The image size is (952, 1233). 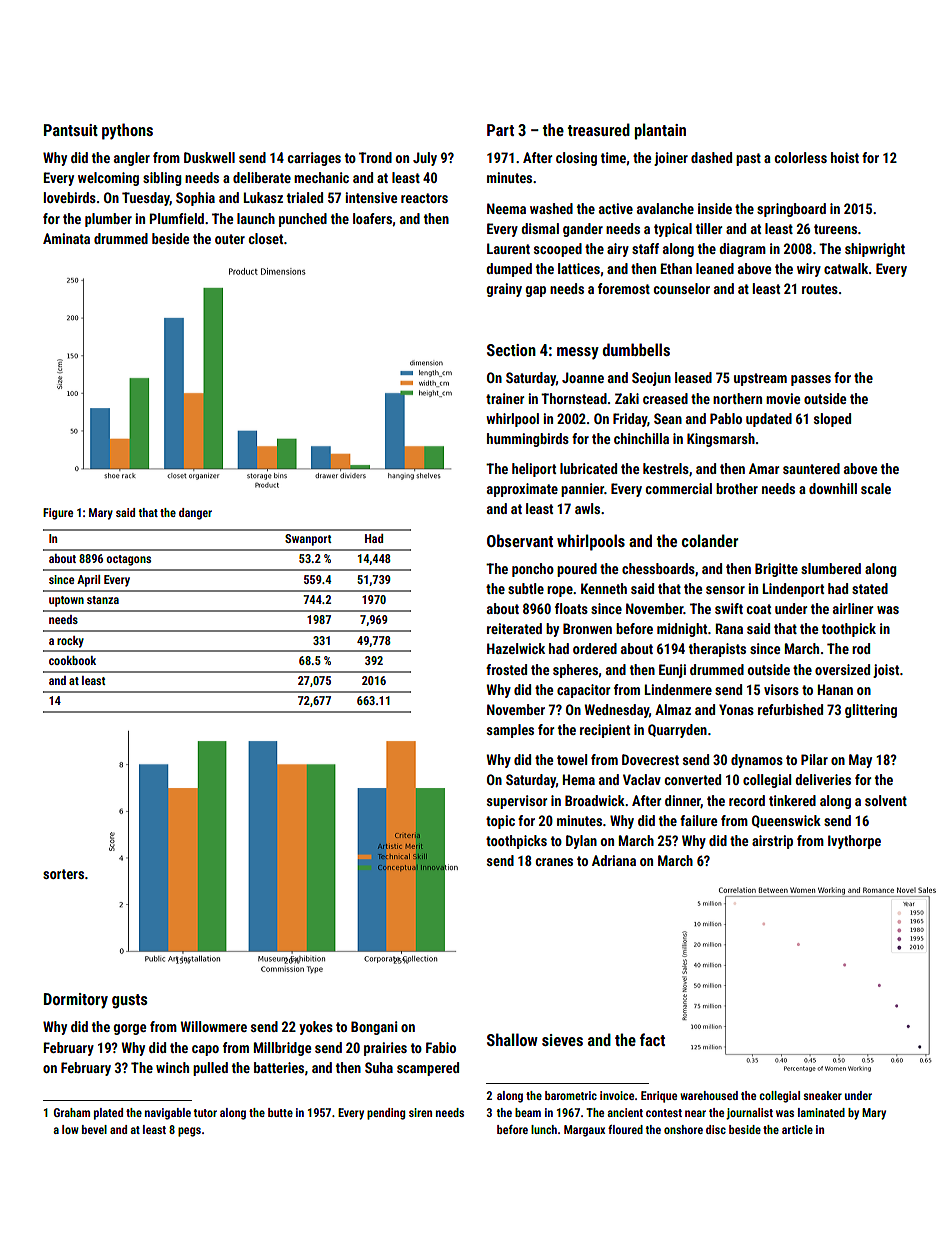 I want to click on topic, so click(x=500, y=822).
